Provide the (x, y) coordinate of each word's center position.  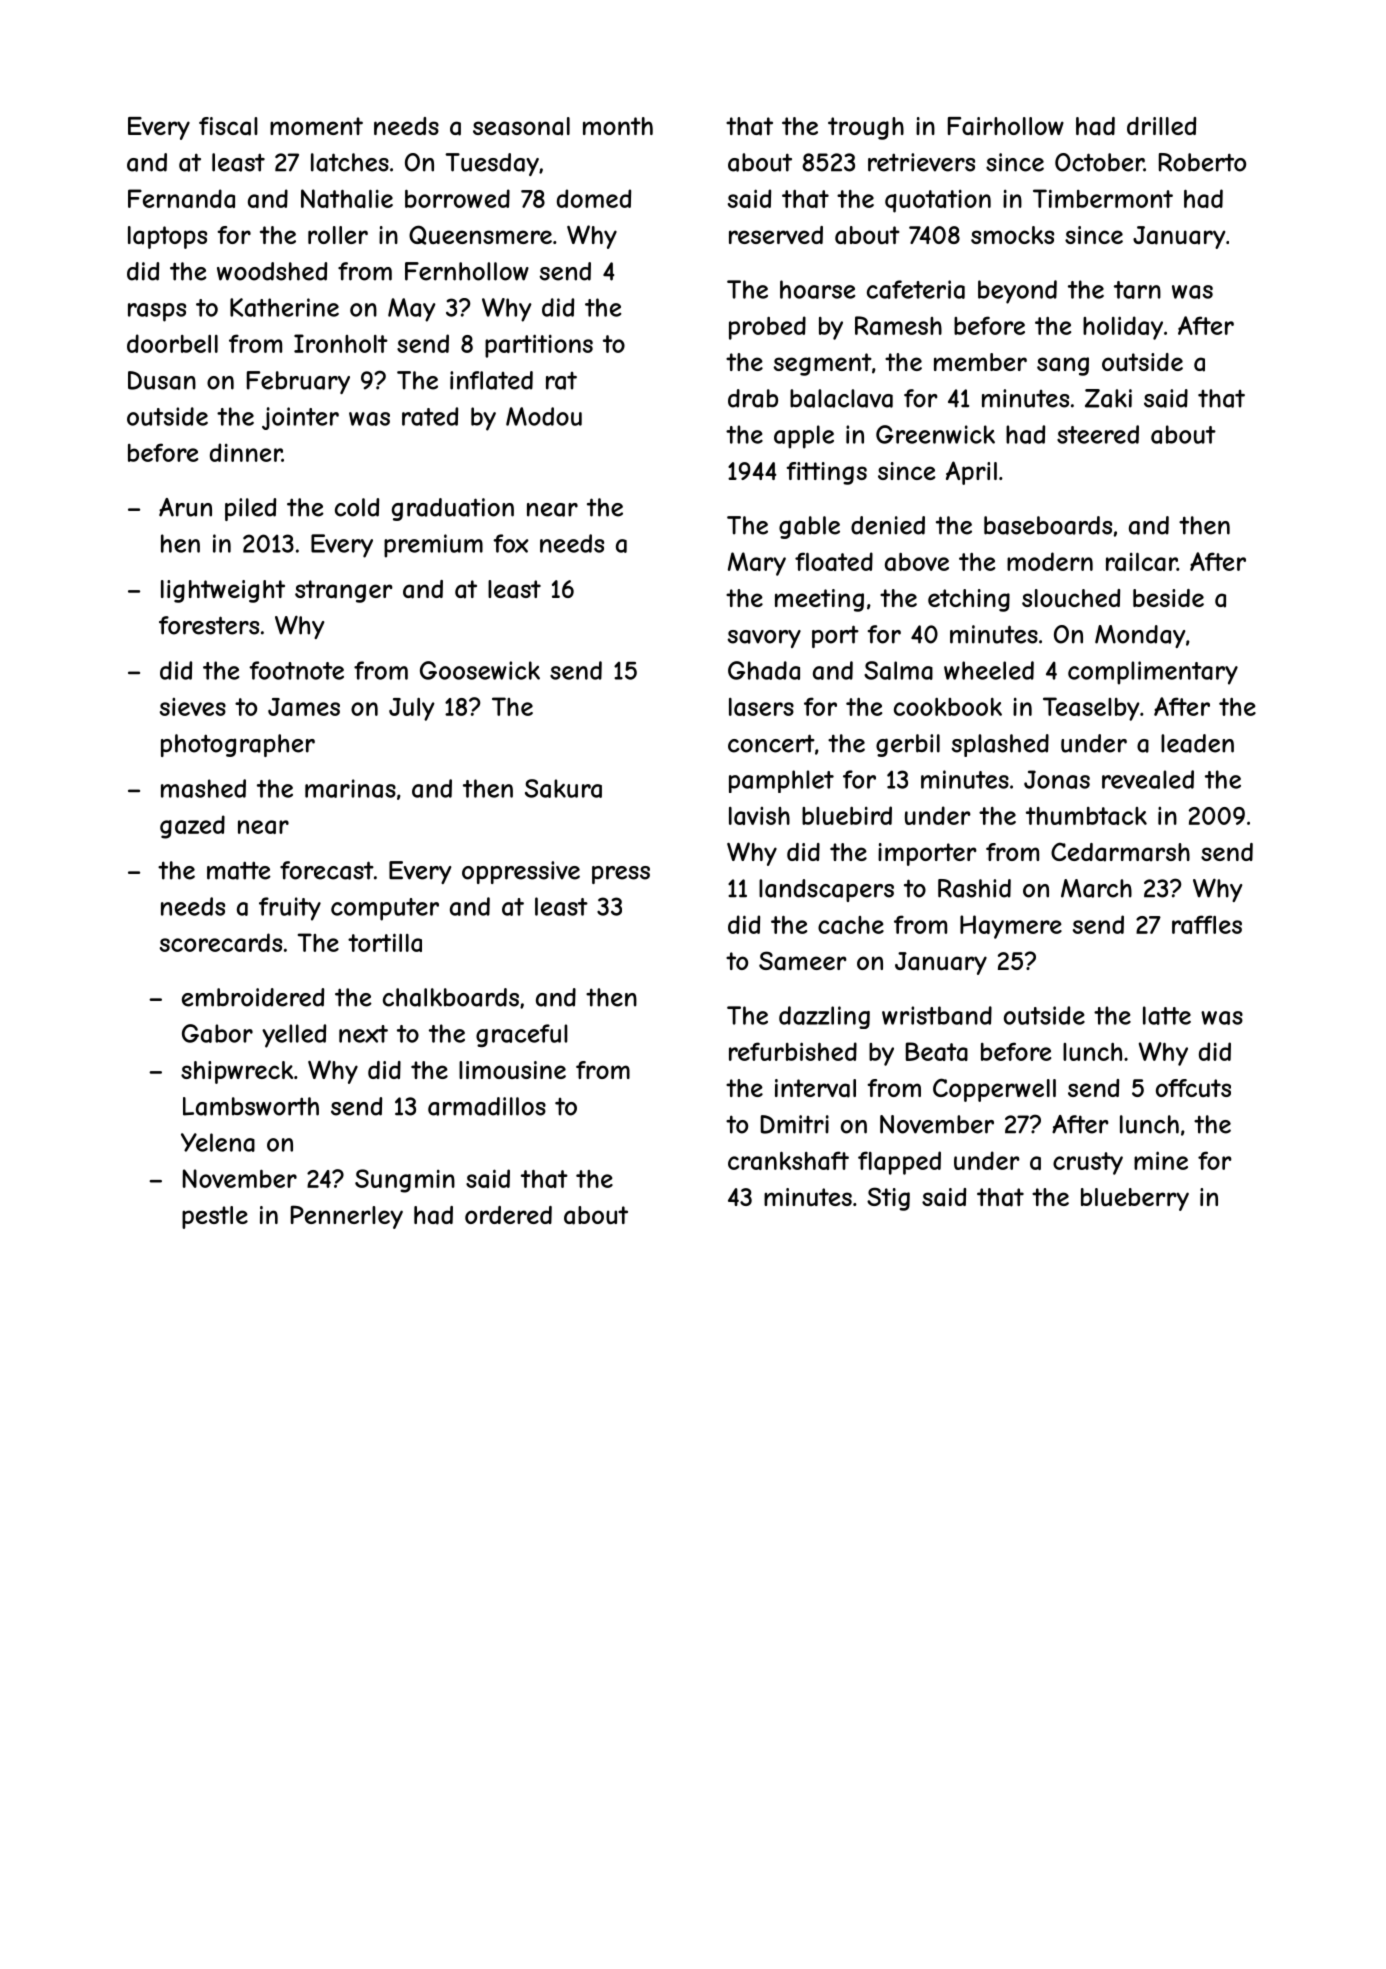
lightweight (223, 591)
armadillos (487, 1106)
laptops (167, 237)
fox (511, 543)
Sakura (563, 788)
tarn (1137, 290)
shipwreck (237, 1072)
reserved (776, 235)
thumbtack (1086, 816)
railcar (1141, 562)
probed (767, 328)
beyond (1017, 292)
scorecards (221, 942)
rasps (157, 312)
